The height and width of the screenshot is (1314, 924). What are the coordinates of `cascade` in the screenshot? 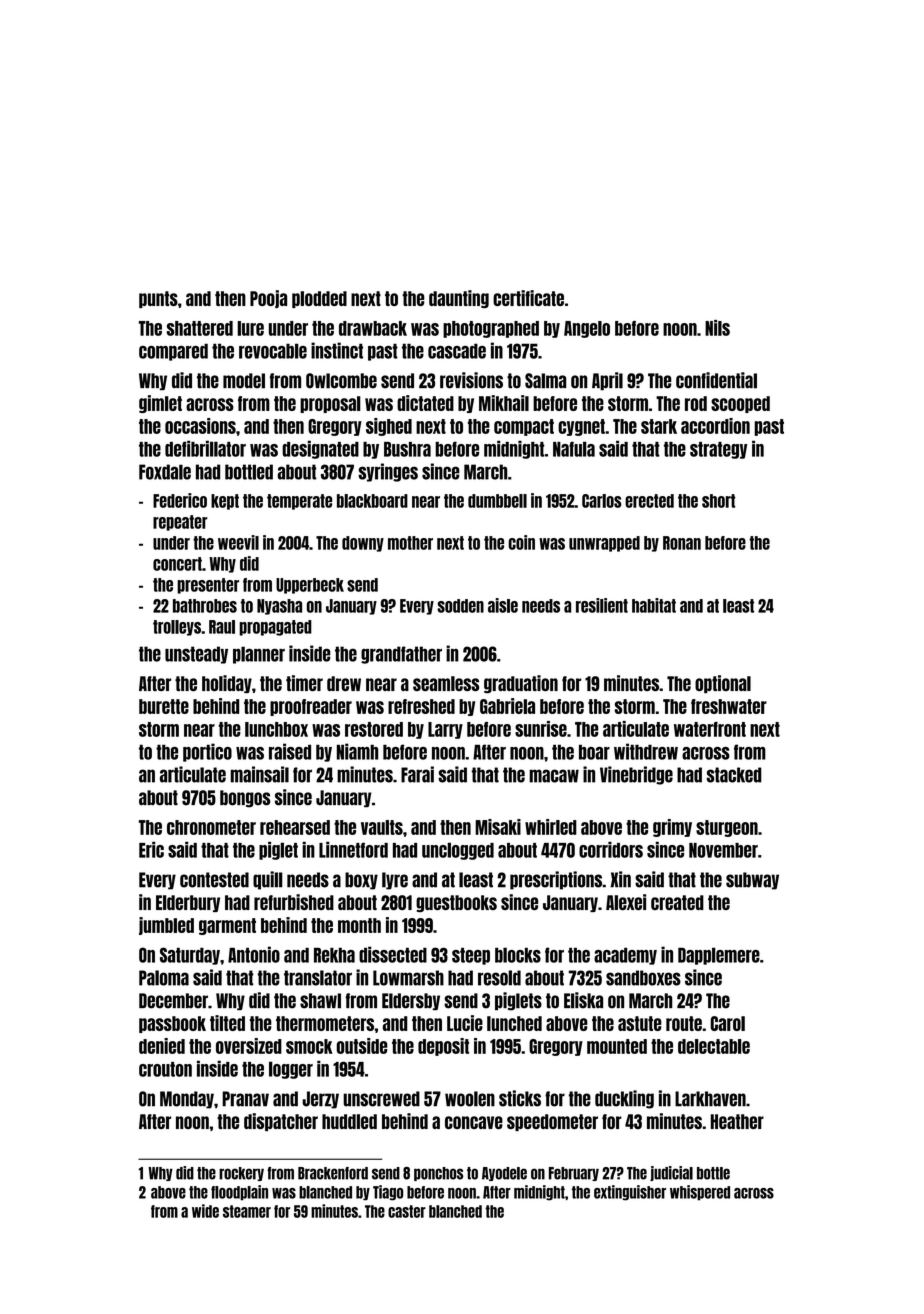 It's located at (457, 351).
